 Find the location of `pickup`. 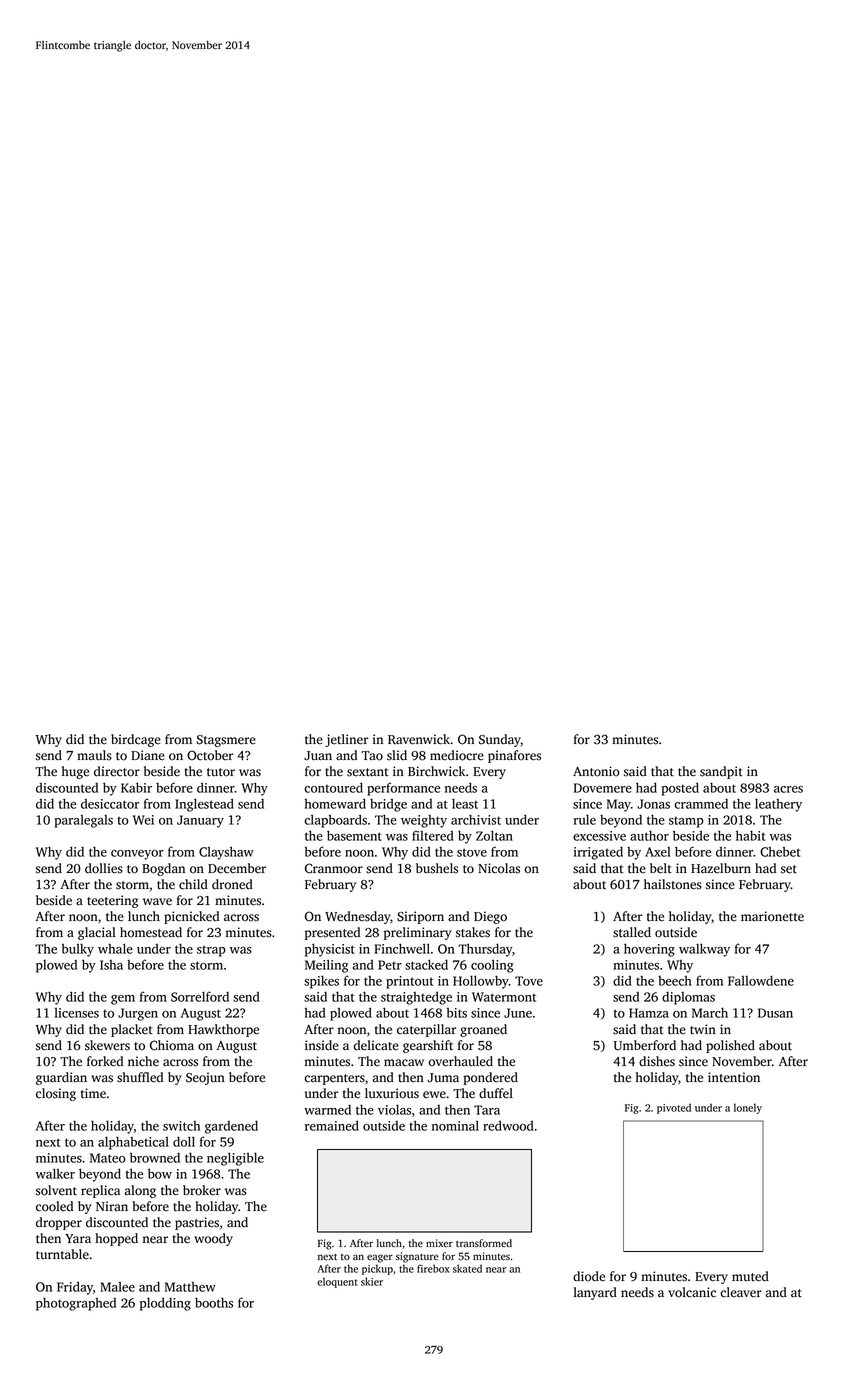

pickup is located at coordinates (377, 1269).
